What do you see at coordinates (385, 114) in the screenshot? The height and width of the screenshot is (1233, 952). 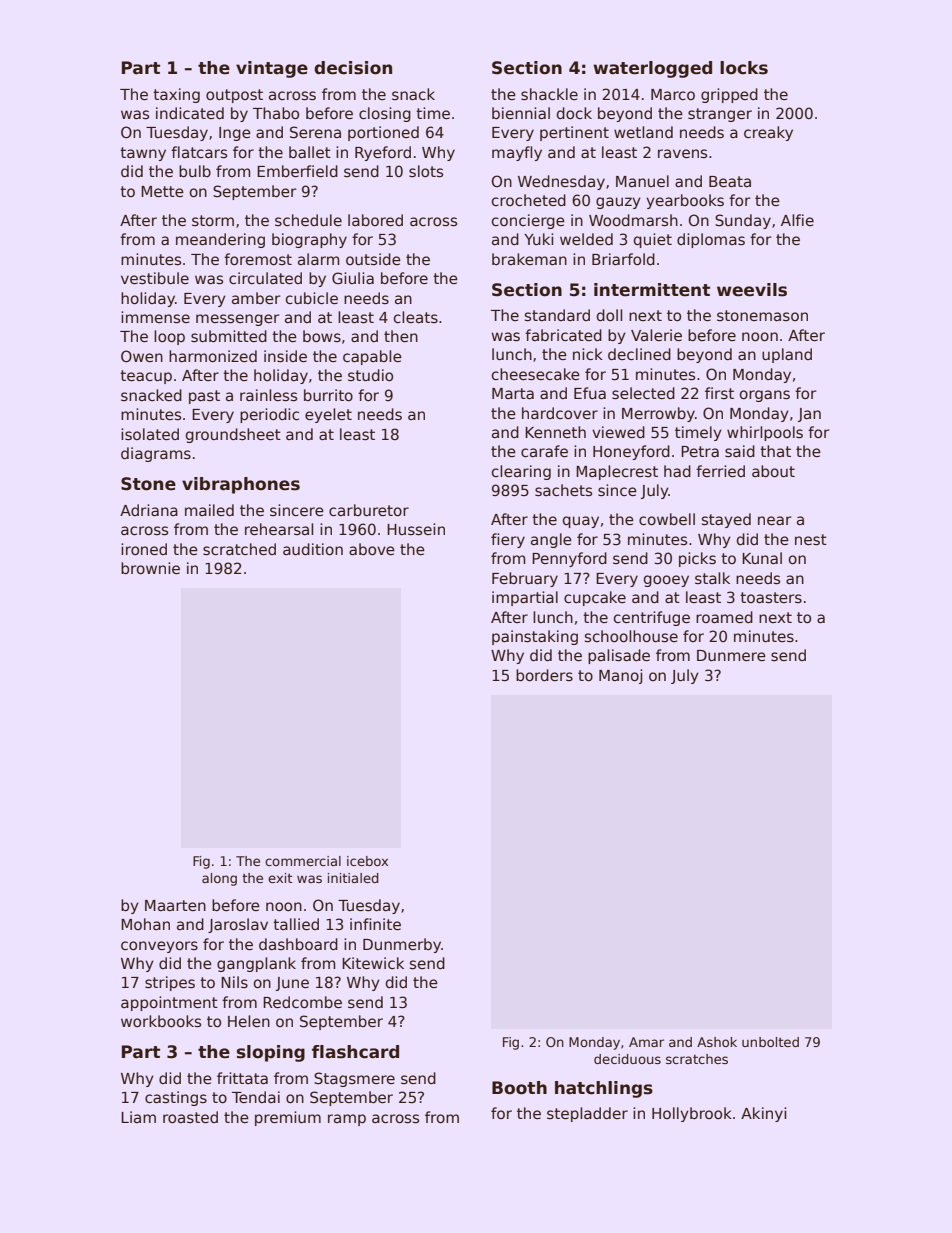 I see `closing` at bounding box center [385, 114].
